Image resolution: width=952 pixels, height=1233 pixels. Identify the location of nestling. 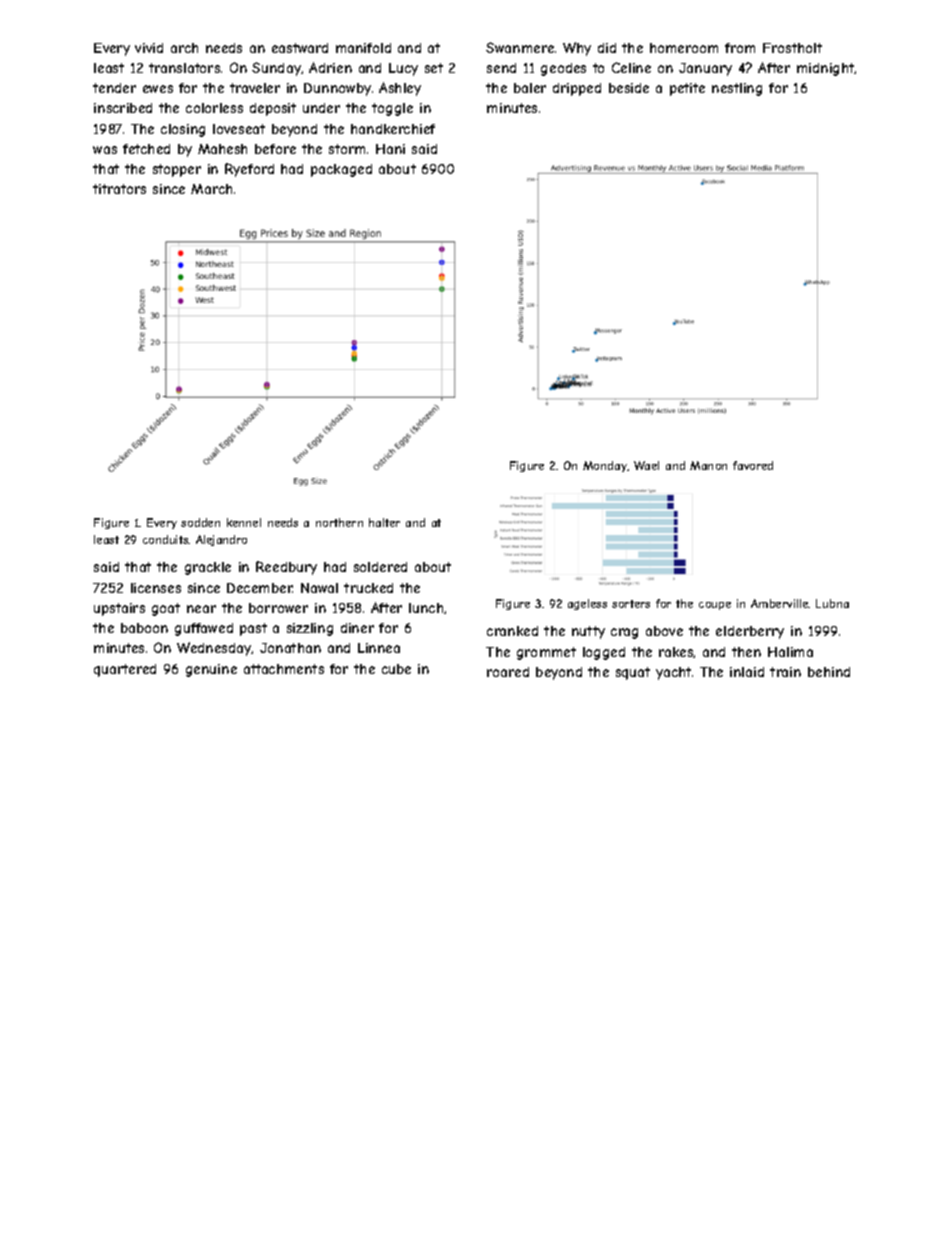
(737, 89).
